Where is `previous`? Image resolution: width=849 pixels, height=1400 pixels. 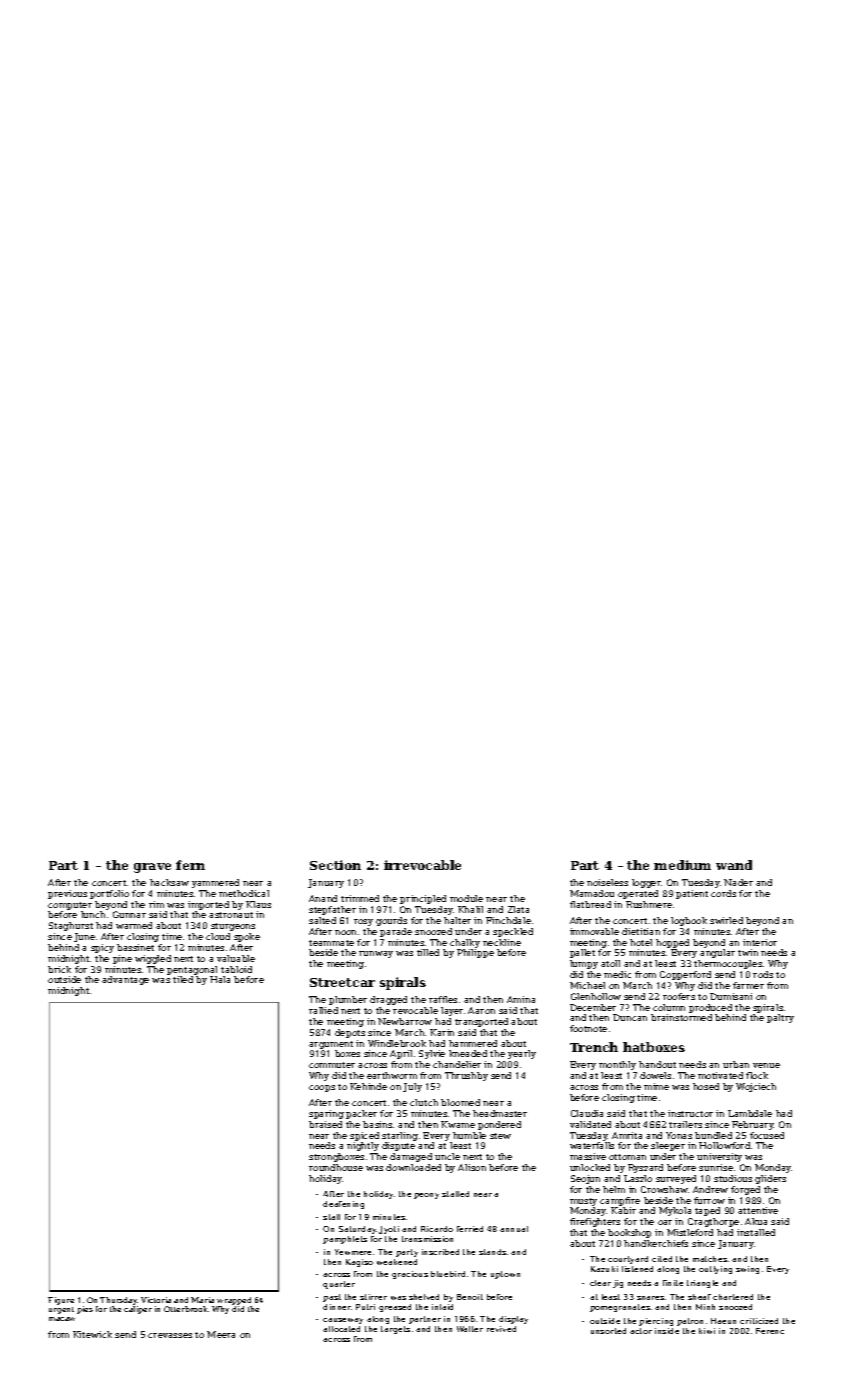 previous is located at coordinates (67, 894).
